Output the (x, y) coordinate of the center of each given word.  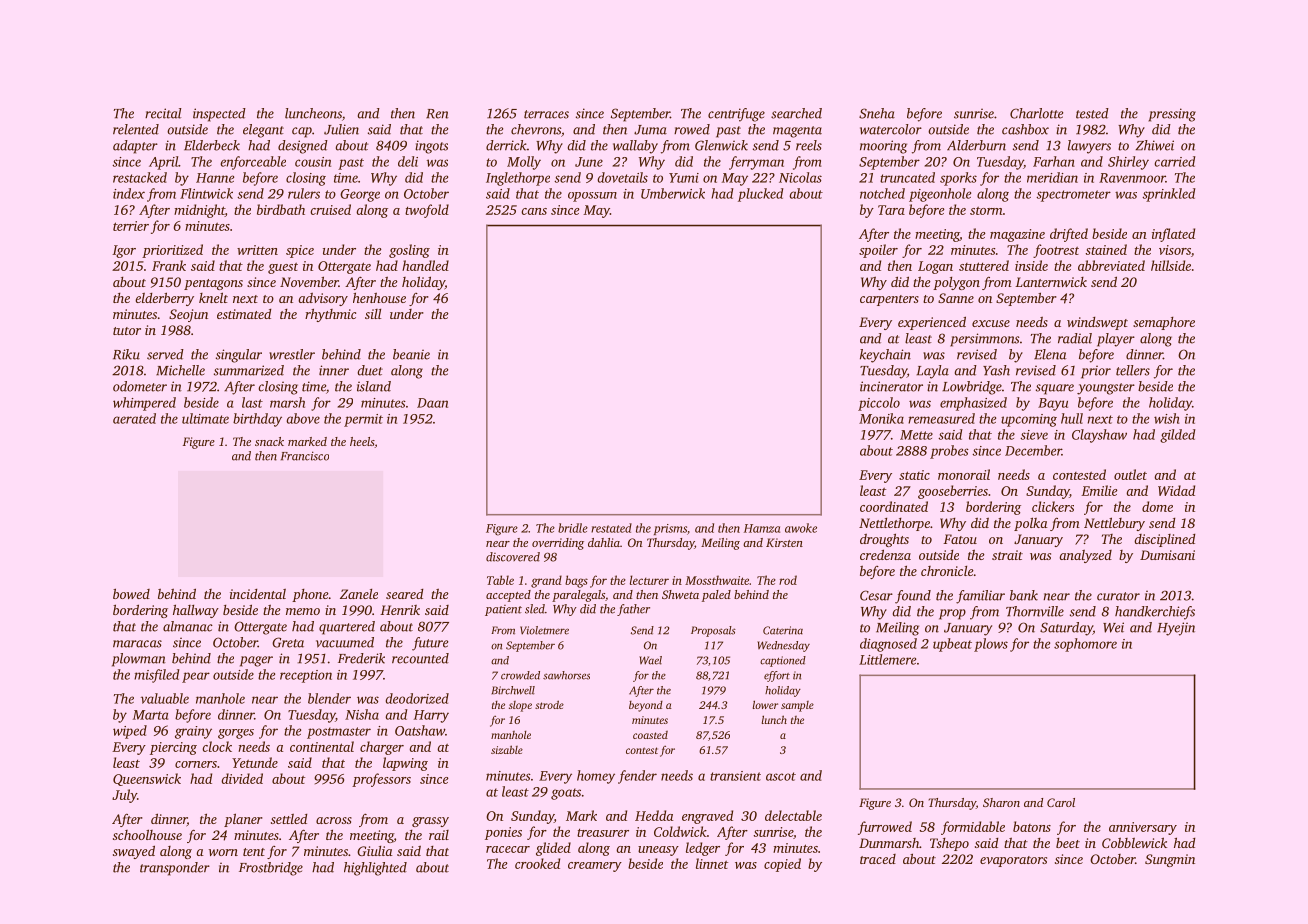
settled (289, 819)
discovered (513, 557)
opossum (592, 197)
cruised (330, 209)
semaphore (1164, 323)
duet (370, 370)
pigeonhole (940, 195)
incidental (258, 594)
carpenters (889, 300)
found (913, 597)
